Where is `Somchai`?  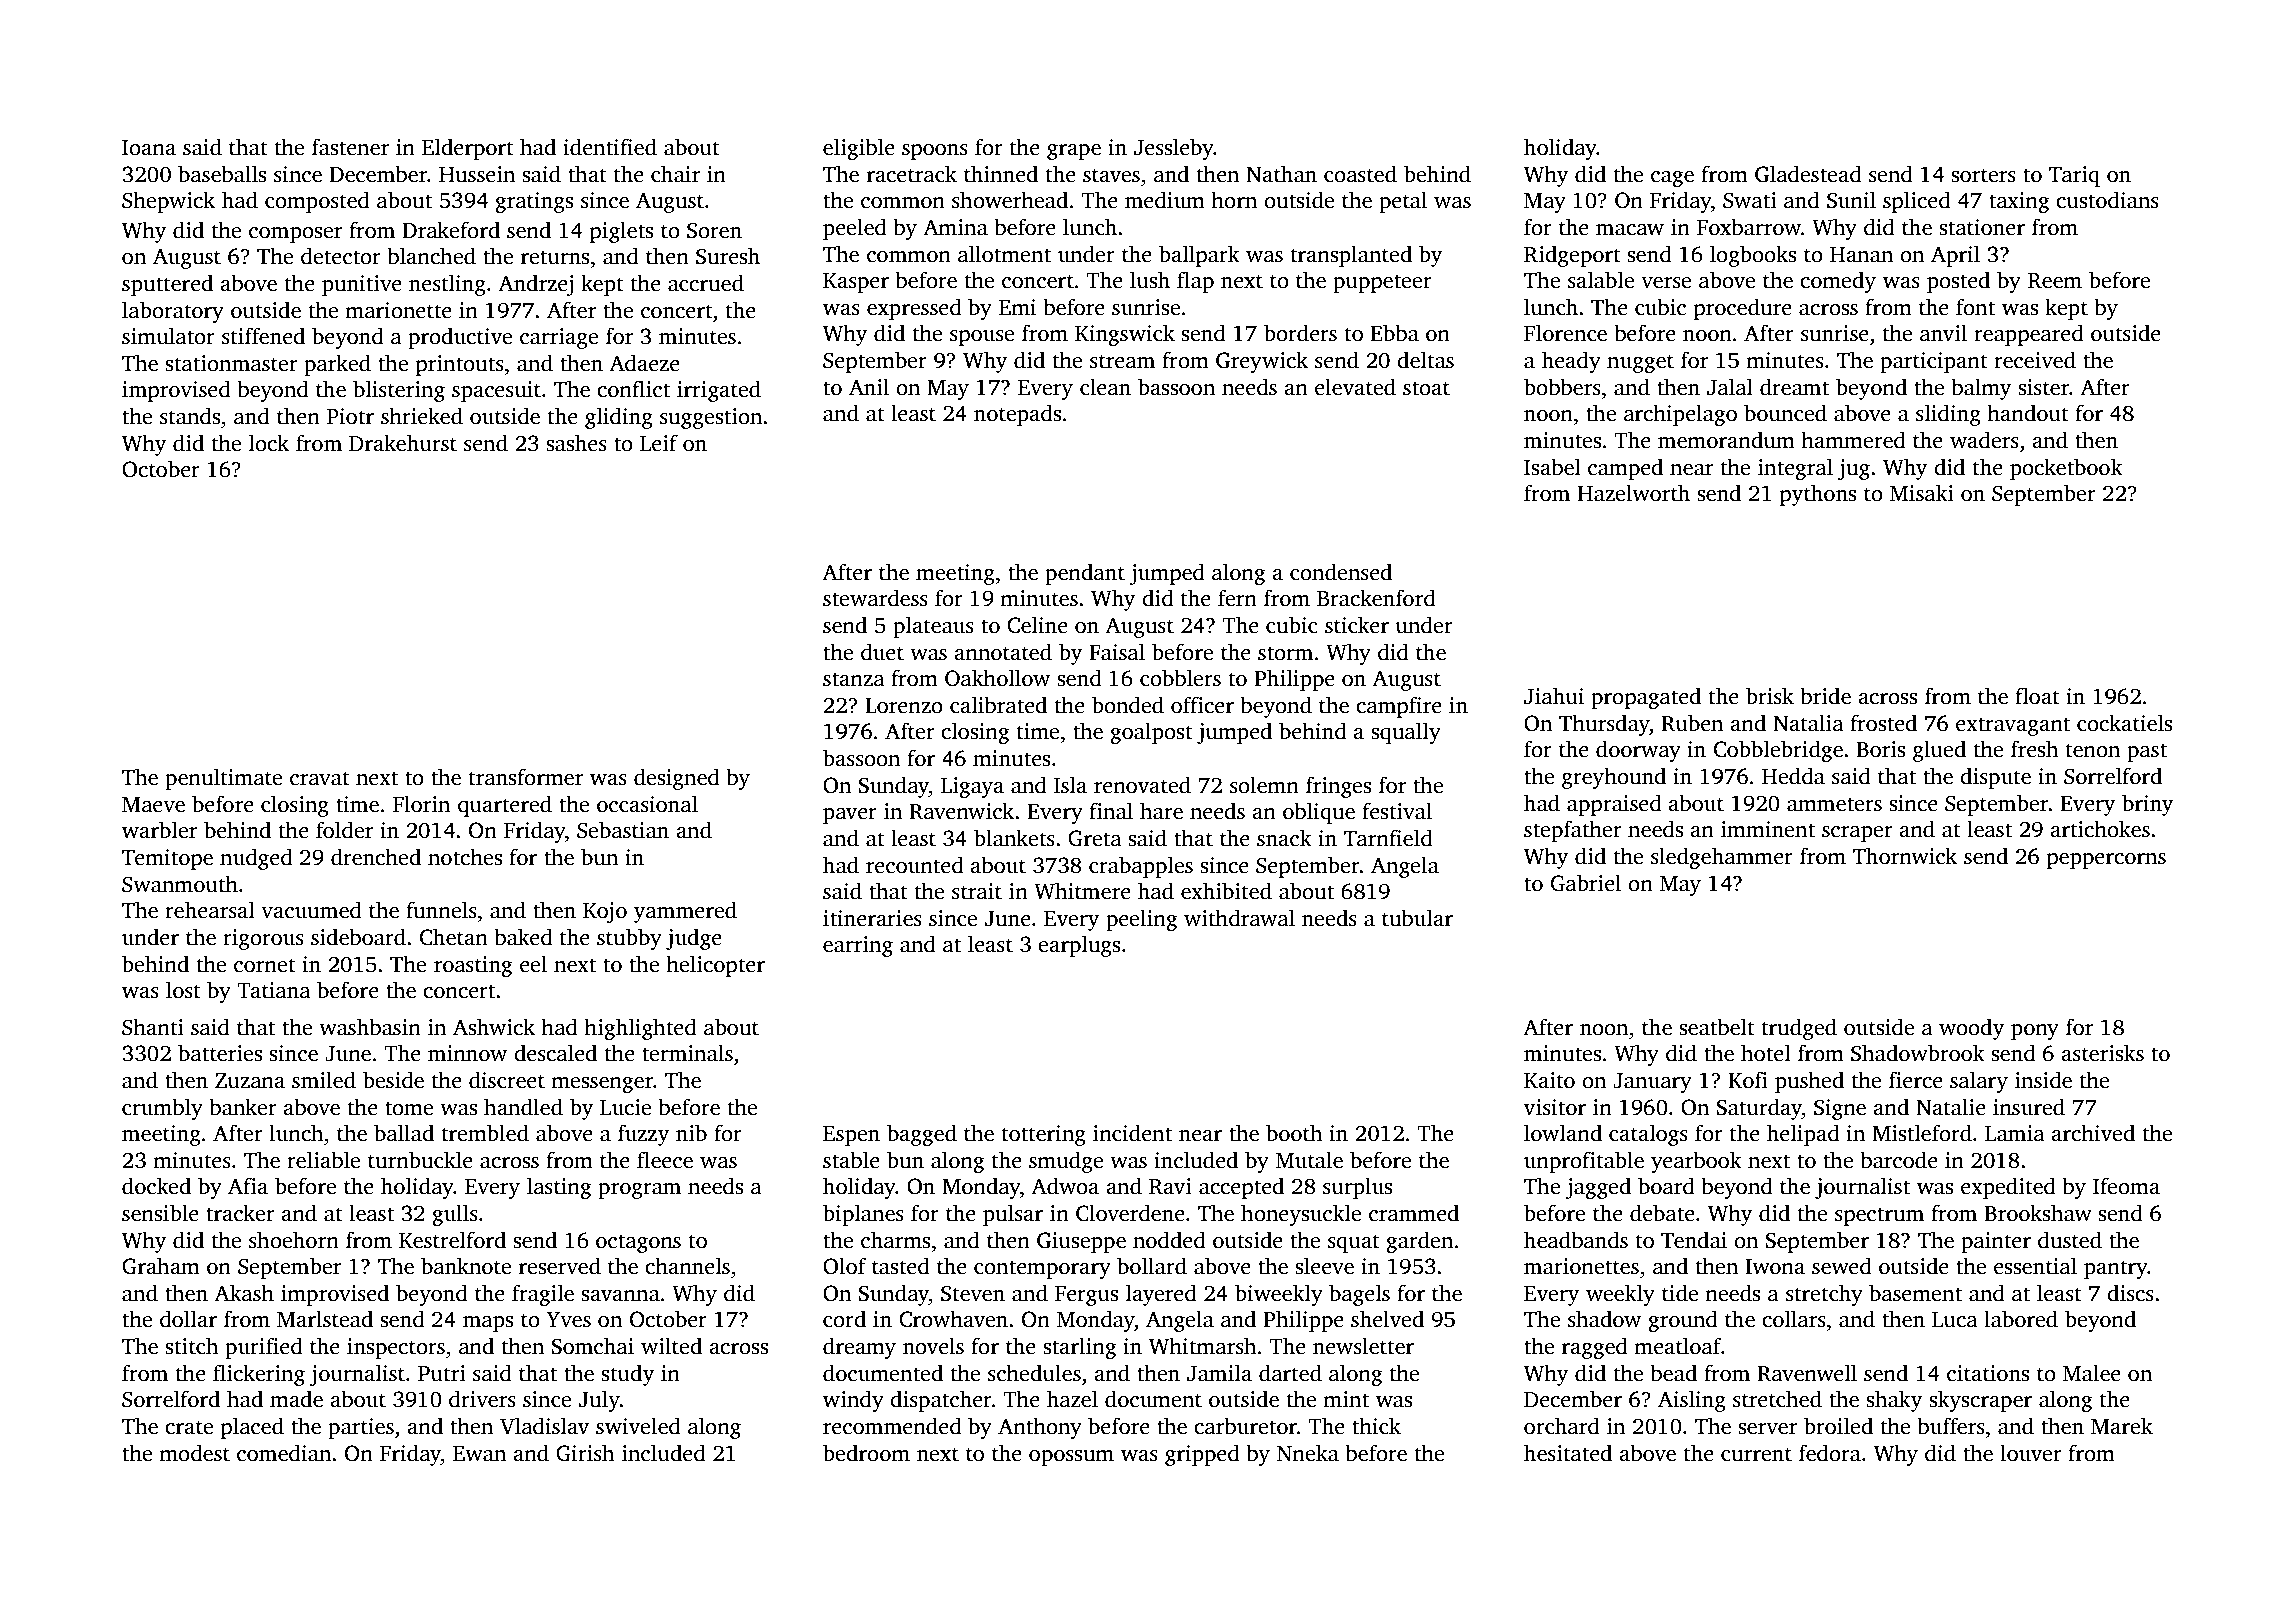
Somchai is located at coordinates (593, 1346).
